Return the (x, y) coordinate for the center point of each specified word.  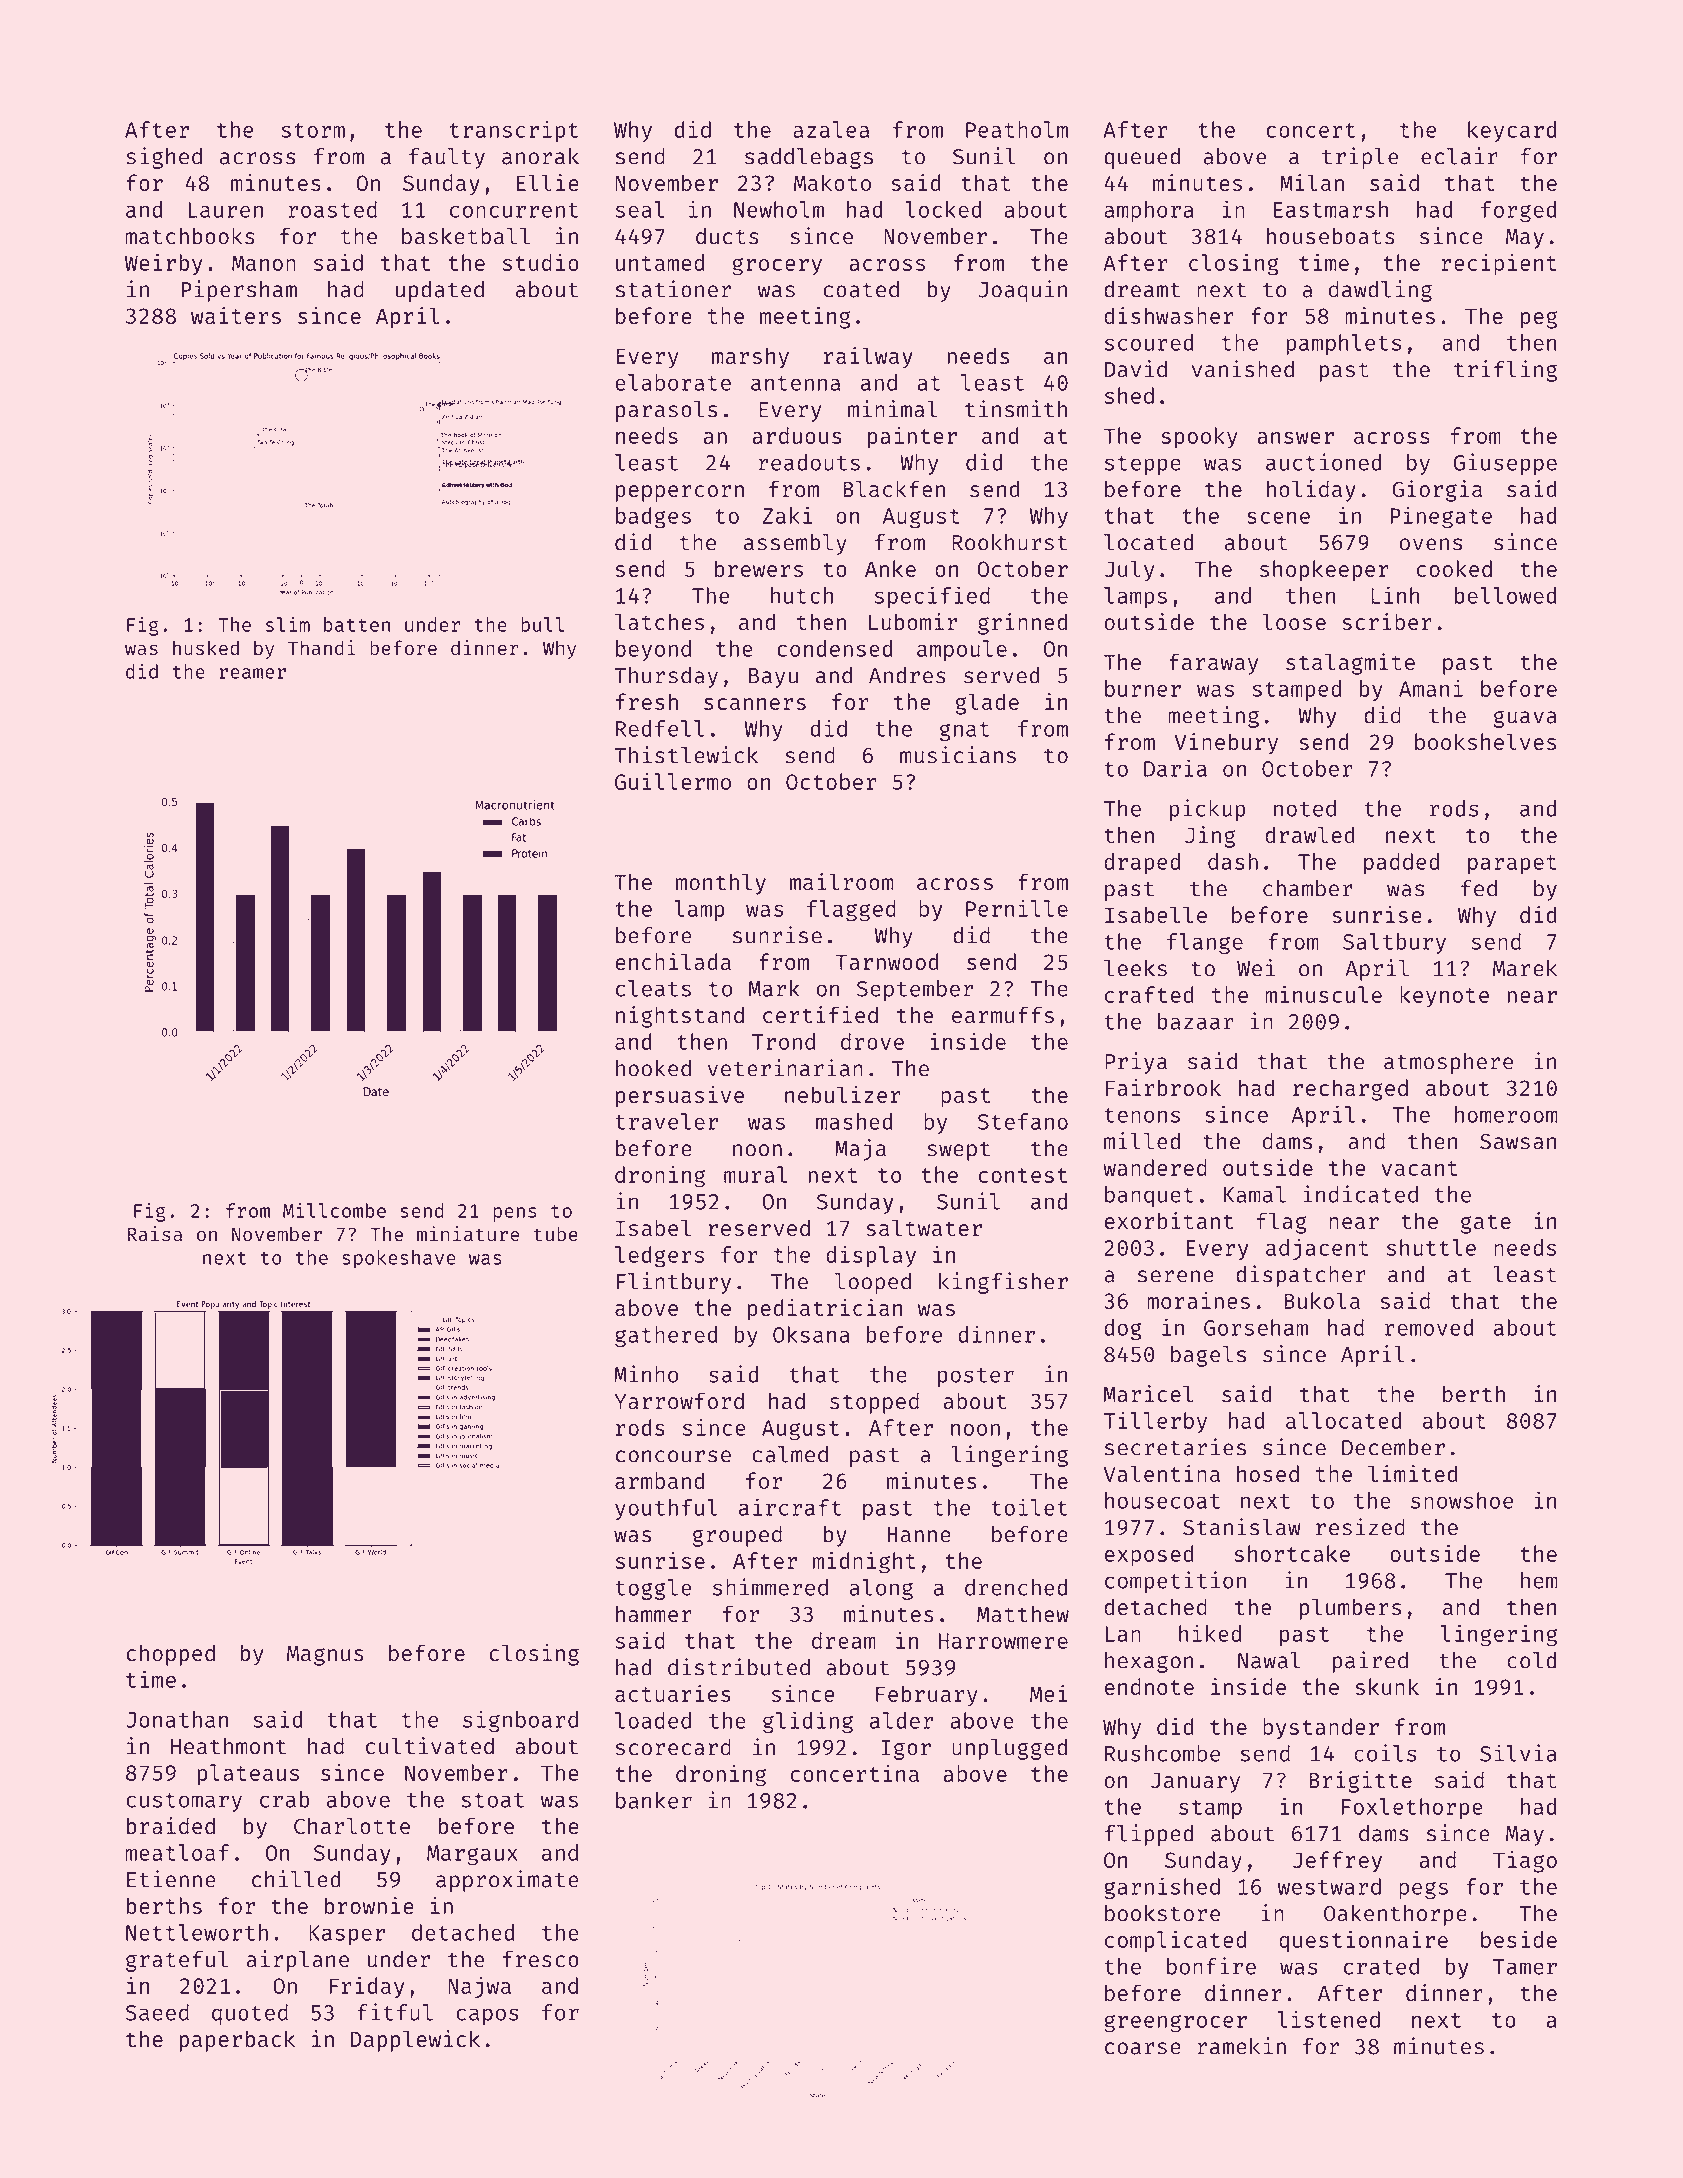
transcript (513, 131)
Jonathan (177, 1719)
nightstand (680, 1017)
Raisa (155, 1234)
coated (861, 289)
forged (1518, 211)
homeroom (1506, 1114)
